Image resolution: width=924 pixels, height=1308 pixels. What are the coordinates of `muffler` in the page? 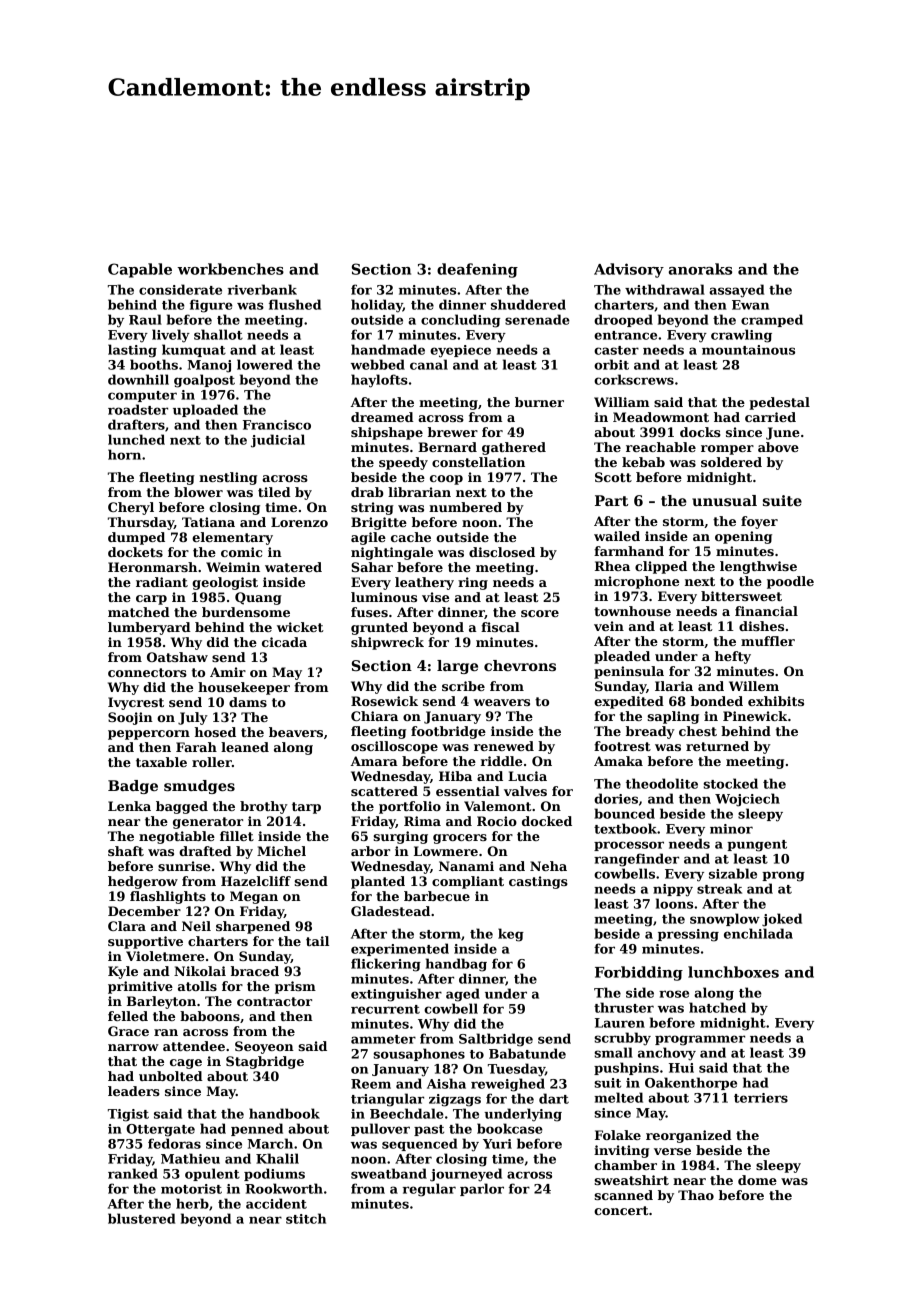 It's located at (768, 641).
